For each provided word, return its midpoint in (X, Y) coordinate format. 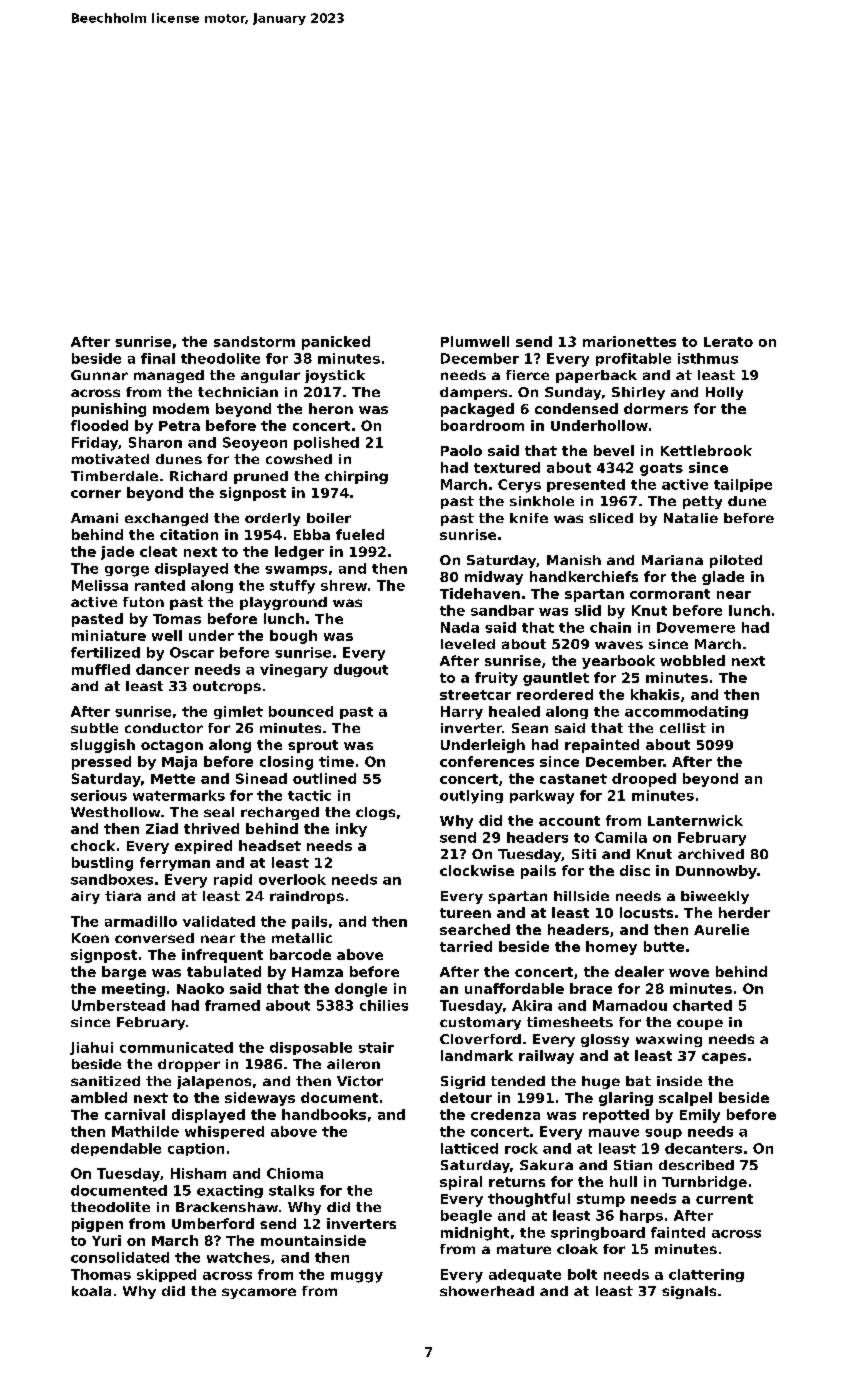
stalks (291, 1190)
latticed (469, 1148)
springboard (598, 1234)
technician (238, 392)
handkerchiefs (584, 576)
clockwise (477, 870)
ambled (99, 1097)
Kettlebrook (706, 450)
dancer (162, 669)
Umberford (213, 1223)
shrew (344, 585)
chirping (356, 477)
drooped (644, 780)
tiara (123, 896)
